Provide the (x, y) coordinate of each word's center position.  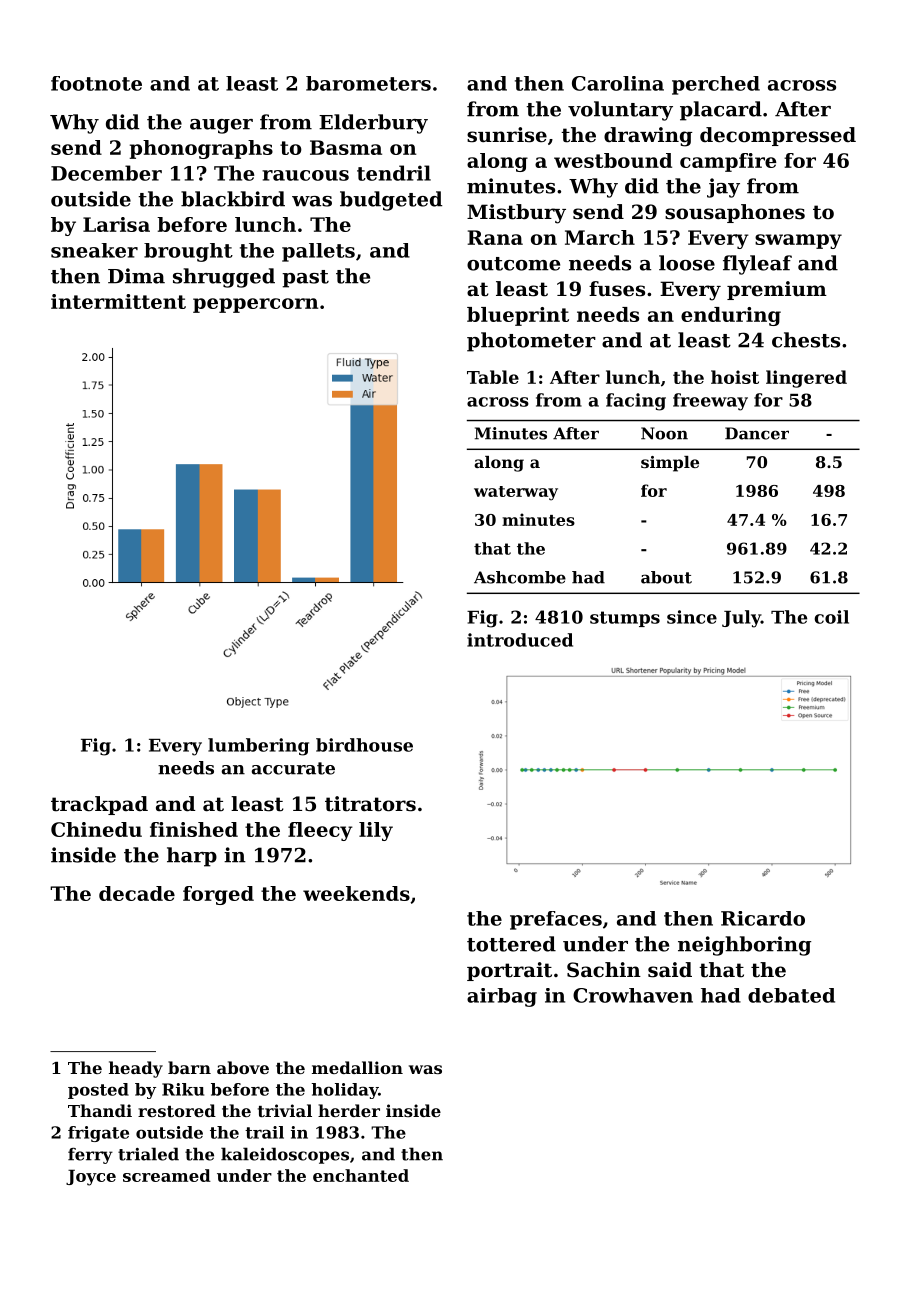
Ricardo (763, 918)
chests (806, 340)
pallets (318, 252)
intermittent (118, 301)
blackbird (233, 199)
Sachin (604, 970)
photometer (531, 342)
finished (194, 829)
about (666, 577)
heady (136, 1069)
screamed (167, 1175)
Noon (664, 433)
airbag (502, 997)
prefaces (556, 920)
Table (493, 377)
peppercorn (255, 305)
